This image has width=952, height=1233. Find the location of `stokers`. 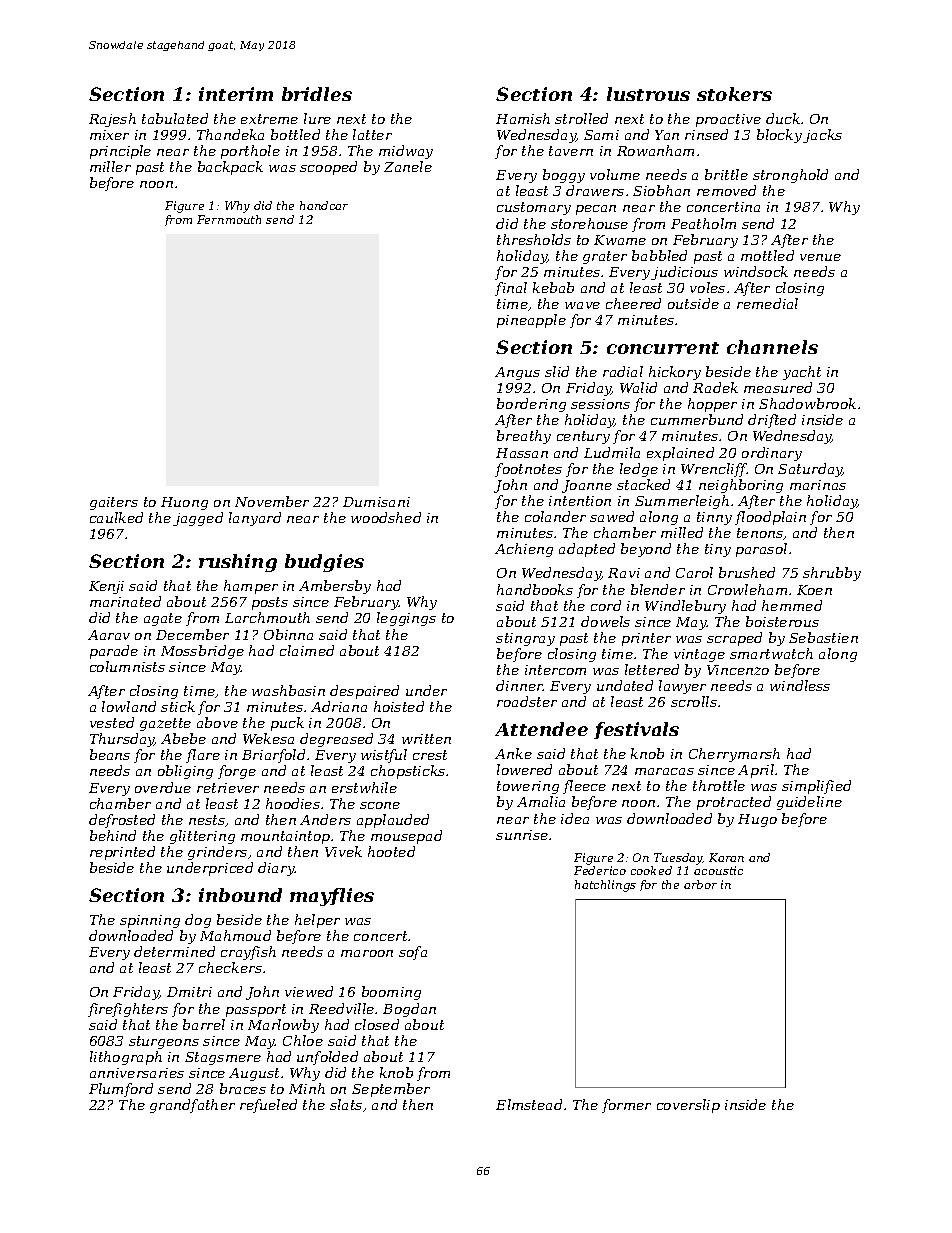

stokers is located at coordinates (734, 94).
